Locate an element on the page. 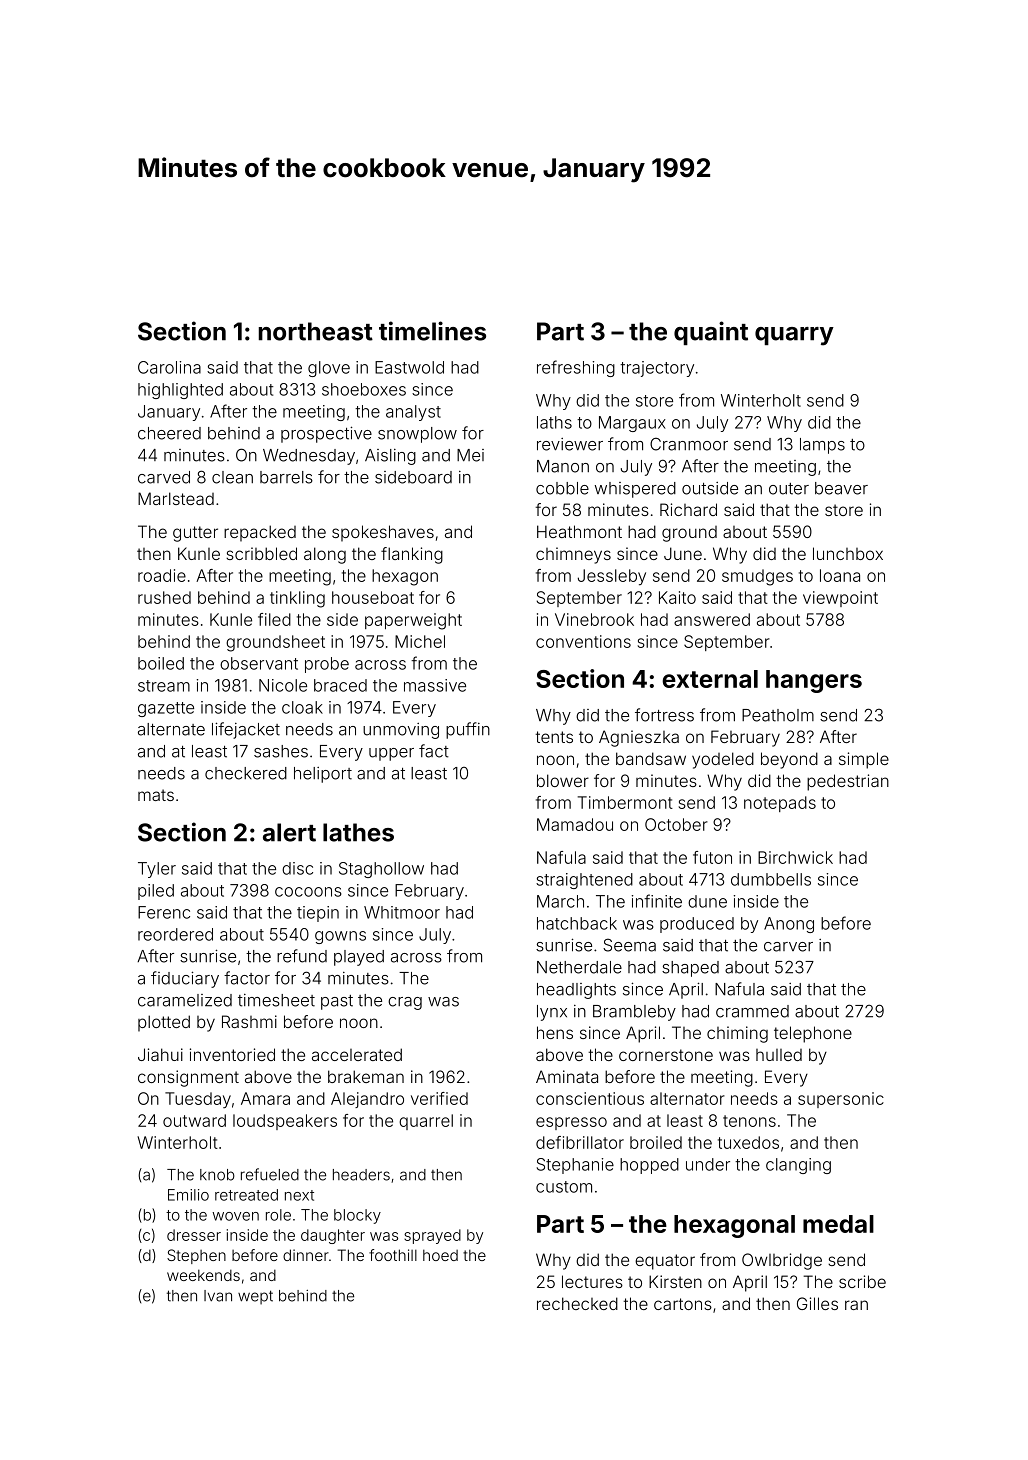 This image has height=1460, width=1028. quarry is located at coordinates (794, 336).
